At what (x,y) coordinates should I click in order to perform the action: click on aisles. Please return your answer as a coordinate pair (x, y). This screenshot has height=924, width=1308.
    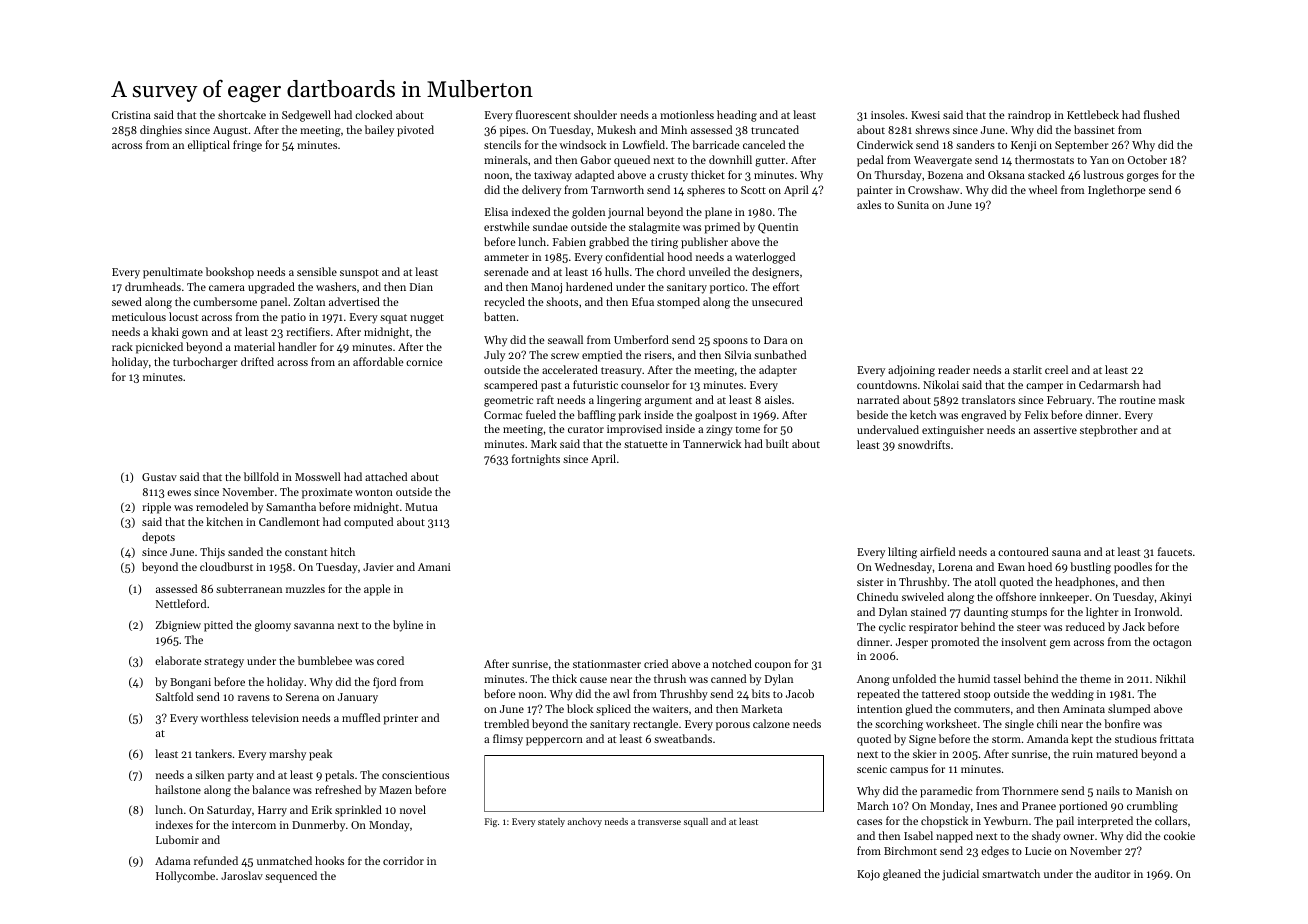
    Looking at the image, I should click on (778, 399).
